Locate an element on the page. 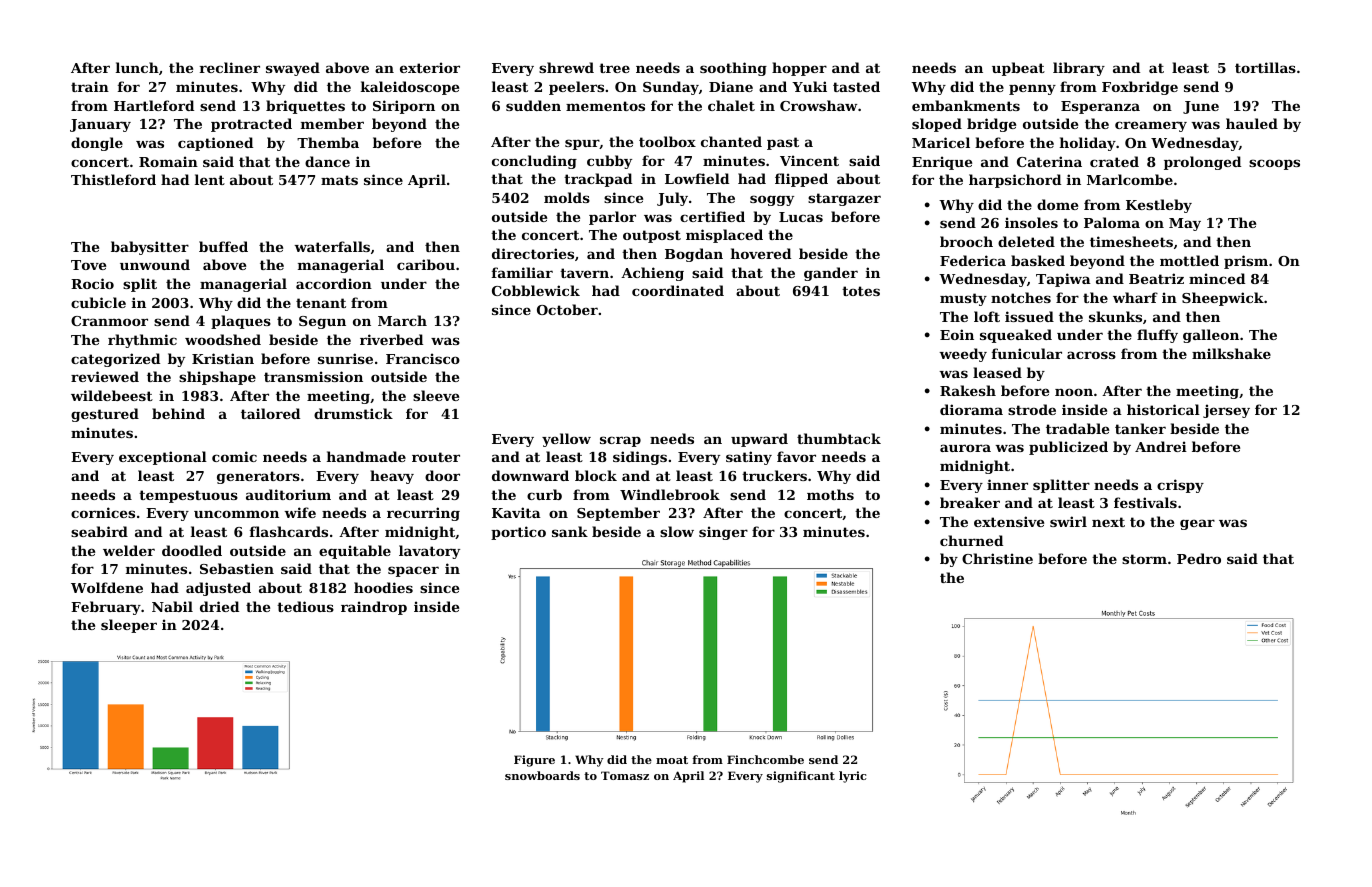  Romain is located at coordinates (168, 161).
